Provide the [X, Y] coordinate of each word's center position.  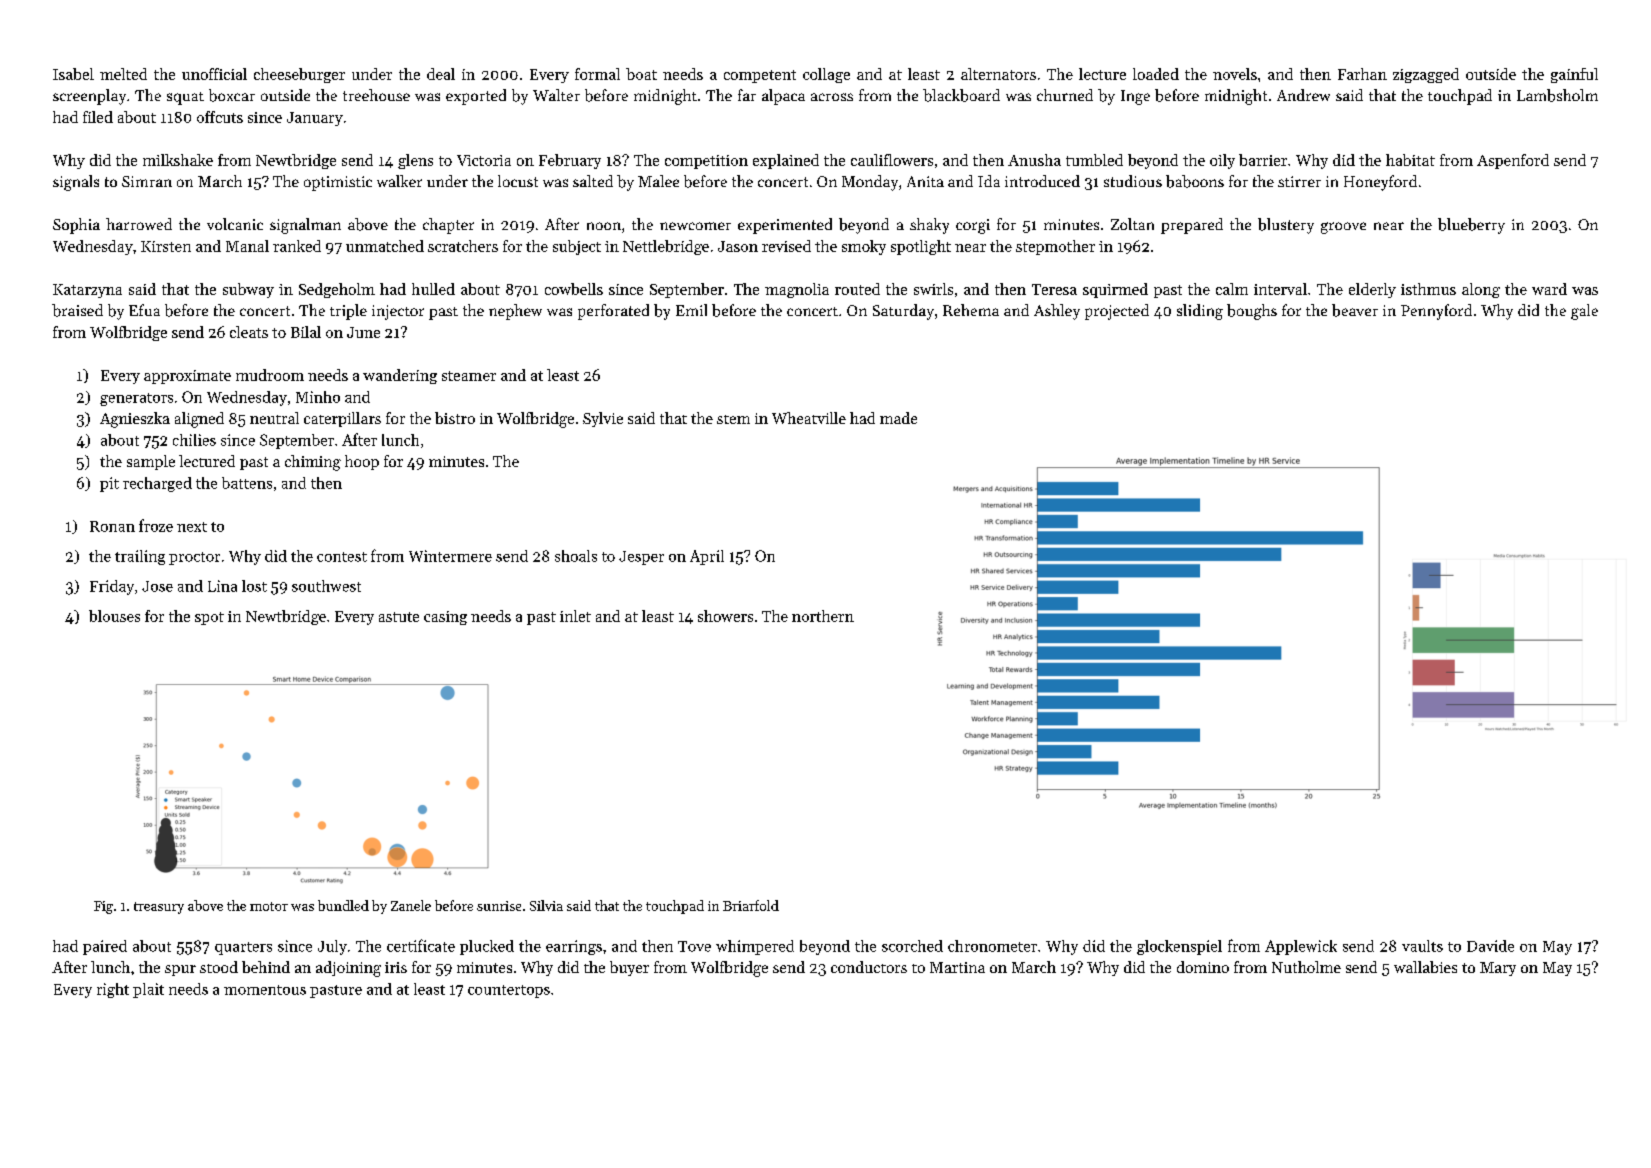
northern [823, 616]
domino [1203, 967]
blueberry [1471, 226]
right [113, 990]
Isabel [73, 74]
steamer [469, 376]
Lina [222, 586]
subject [577, 247]
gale [1584, 312]
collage [826, 75]
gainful [1574, 75]
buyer [629, 968]
